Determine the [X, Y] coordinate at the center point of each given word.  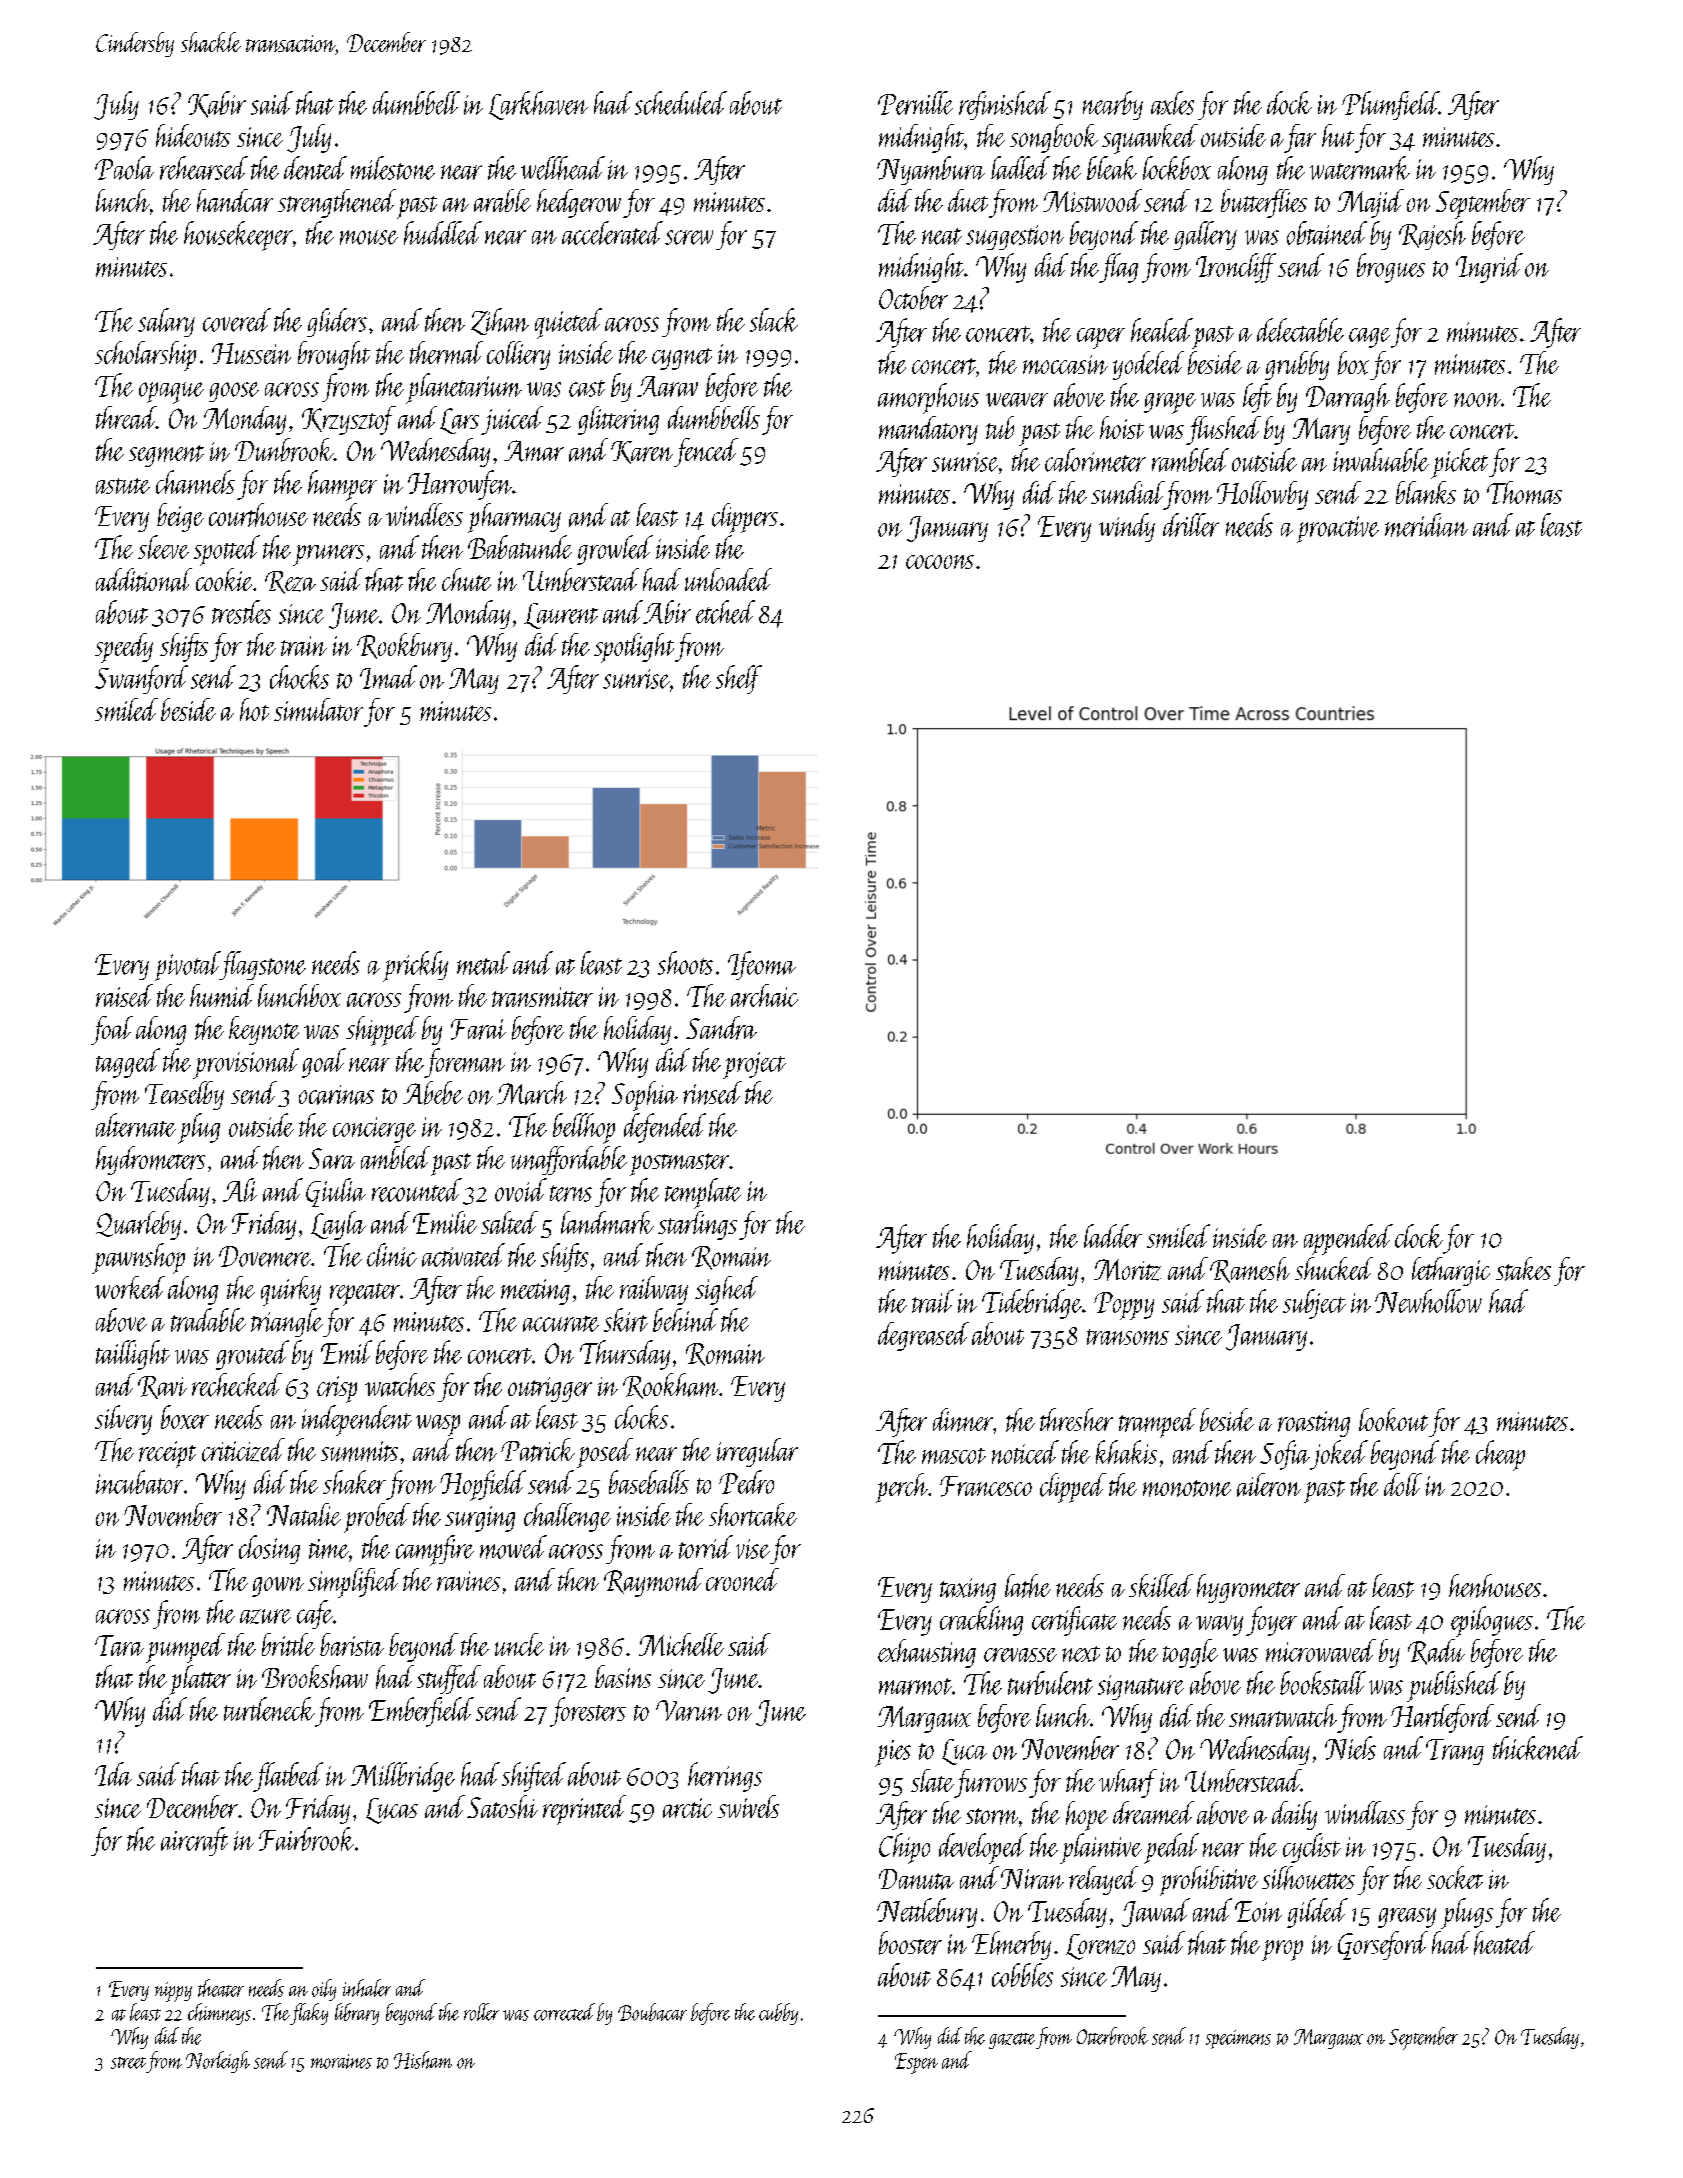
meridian [1426, 525]
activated [463, 1255]
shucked [1334, 1268]
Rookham [670, 1386]
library [357, 2014]
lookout [1393, 1419]
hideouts [193, 135]
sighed [726, 1290]
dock [1289, 103]
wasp [438, 1425]
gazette [1012, 2041]
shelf [739, 679]
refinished [1005, 105]
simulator [318, 709]
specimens [1238, 2039]
